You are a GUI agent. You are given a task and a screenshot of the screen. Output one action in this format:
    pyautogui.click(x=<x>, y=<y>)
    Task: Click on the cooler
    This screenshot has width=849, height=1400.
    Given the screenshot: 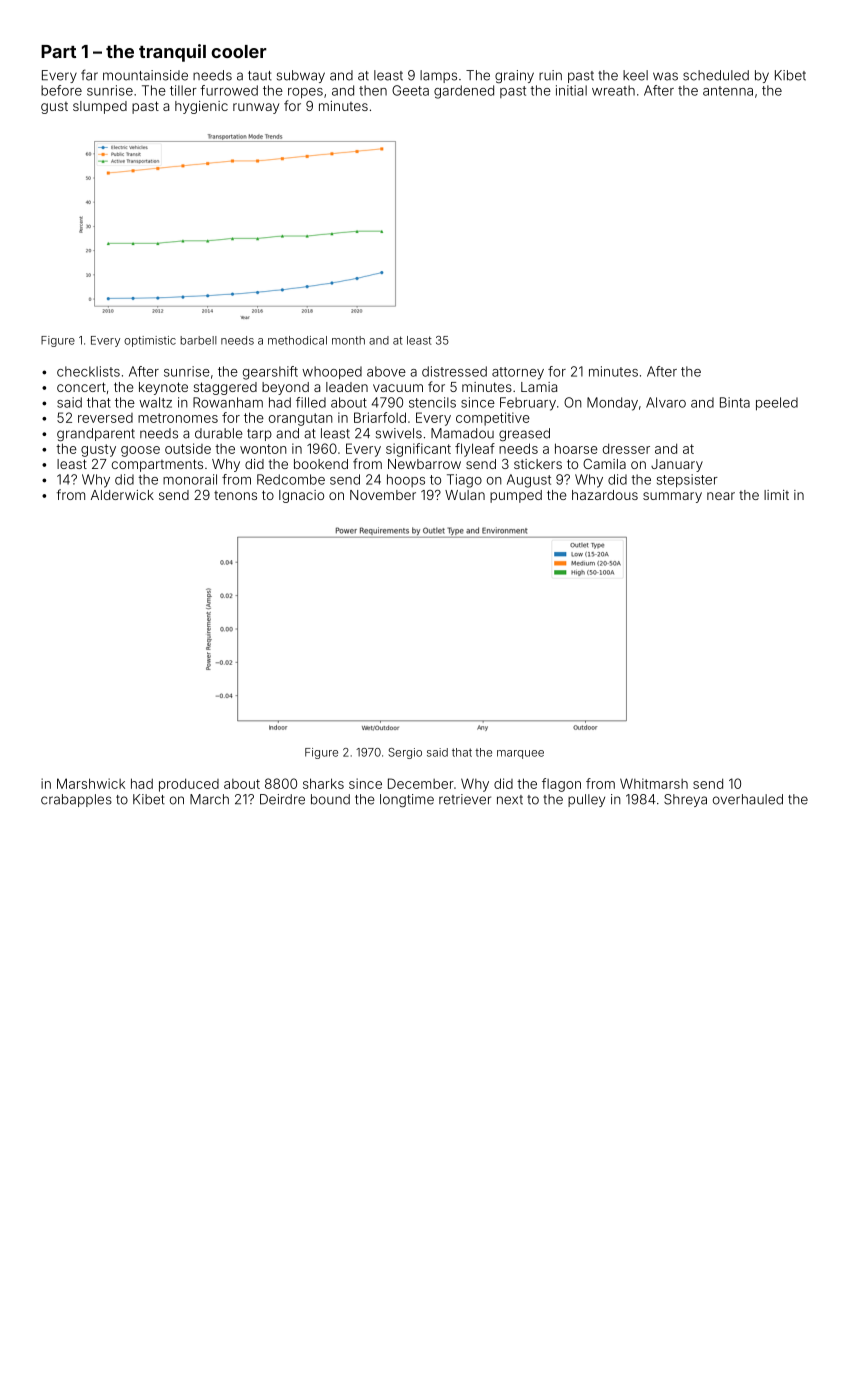 What is the action you would take?
    pyautogui.click(x=239, y=51)
